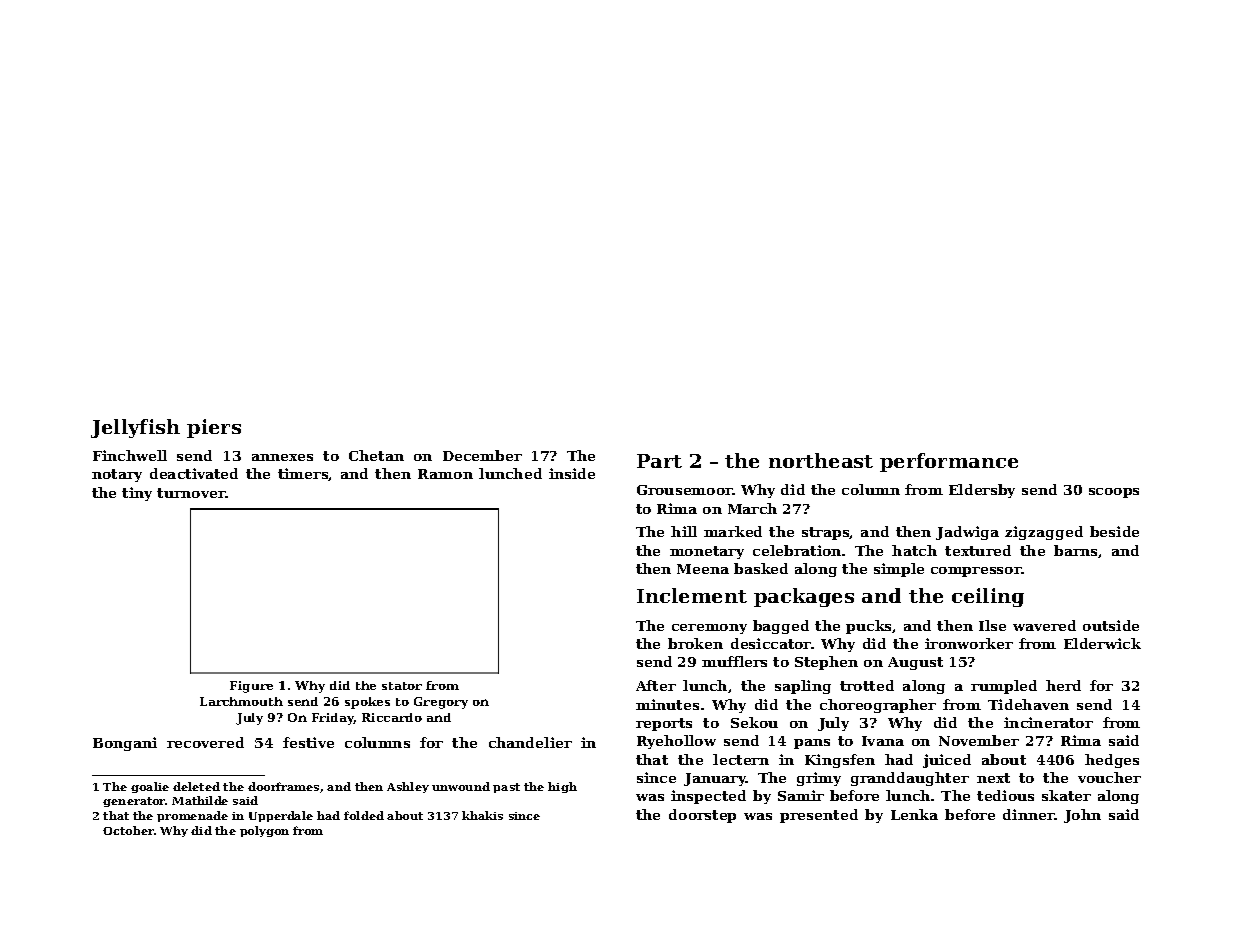 Image resolution: width=1233 pixels, height=952 pixels. Describe the element at coordinates (702, 816) in the document. I see `doorstep` at that location.
